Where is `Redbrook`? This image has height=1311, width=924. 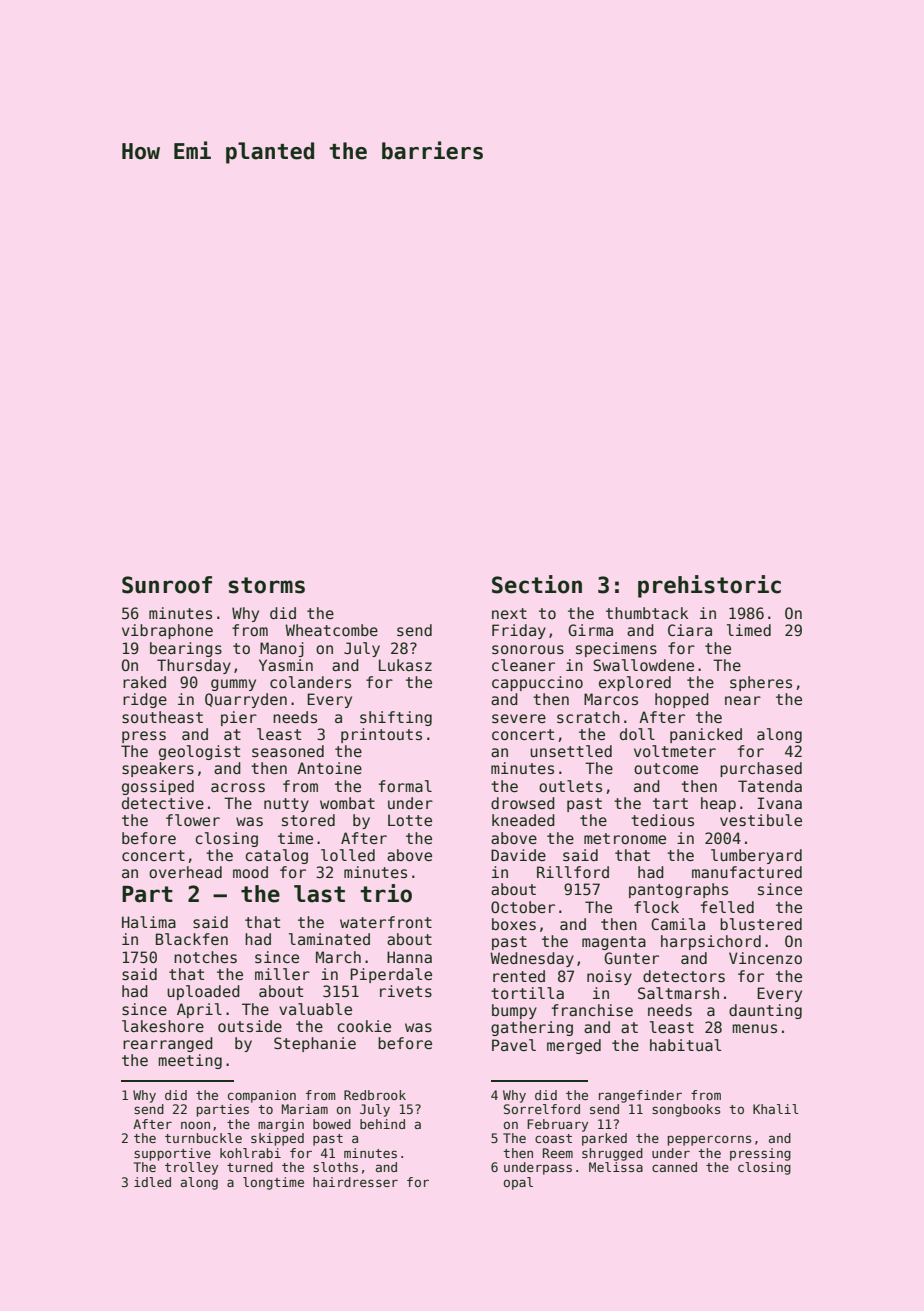 Redbrook is located at coordinates (375, 1095).
